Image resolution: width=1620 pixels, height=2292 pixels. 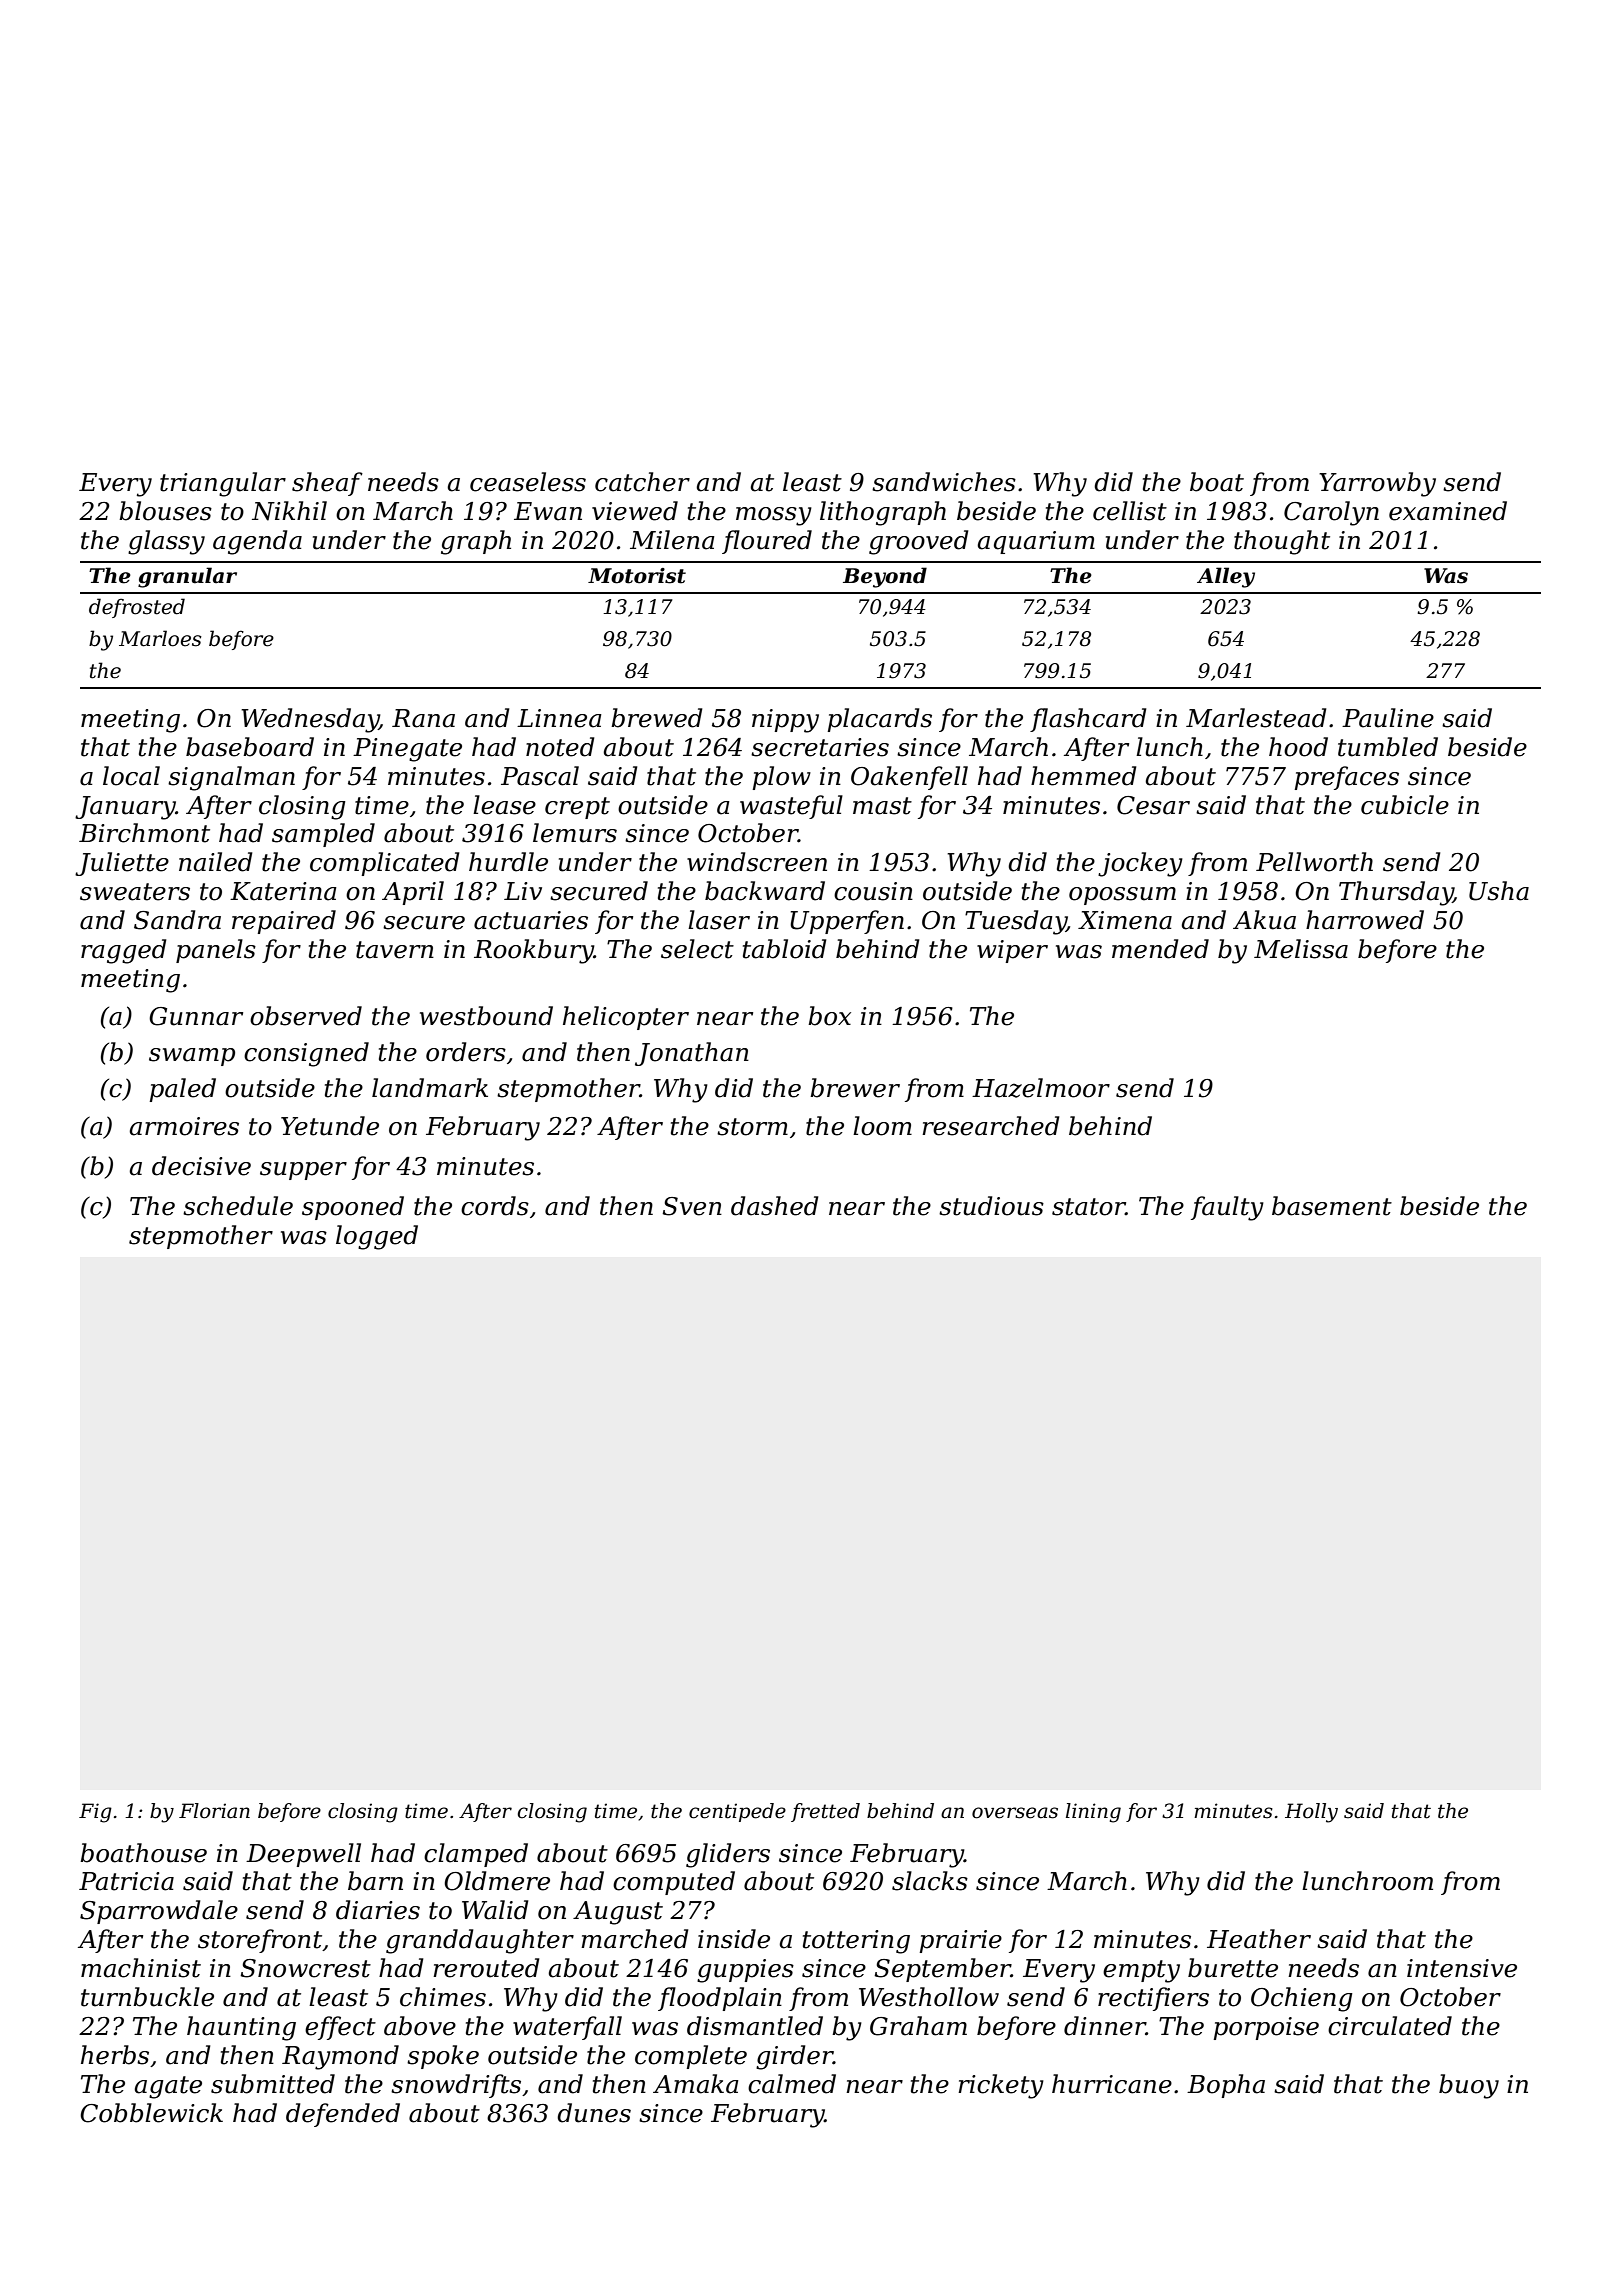 What do you see at coordinates (95, 1813) in the document?
I see `Fig` at bounding box center [95, 1813].
